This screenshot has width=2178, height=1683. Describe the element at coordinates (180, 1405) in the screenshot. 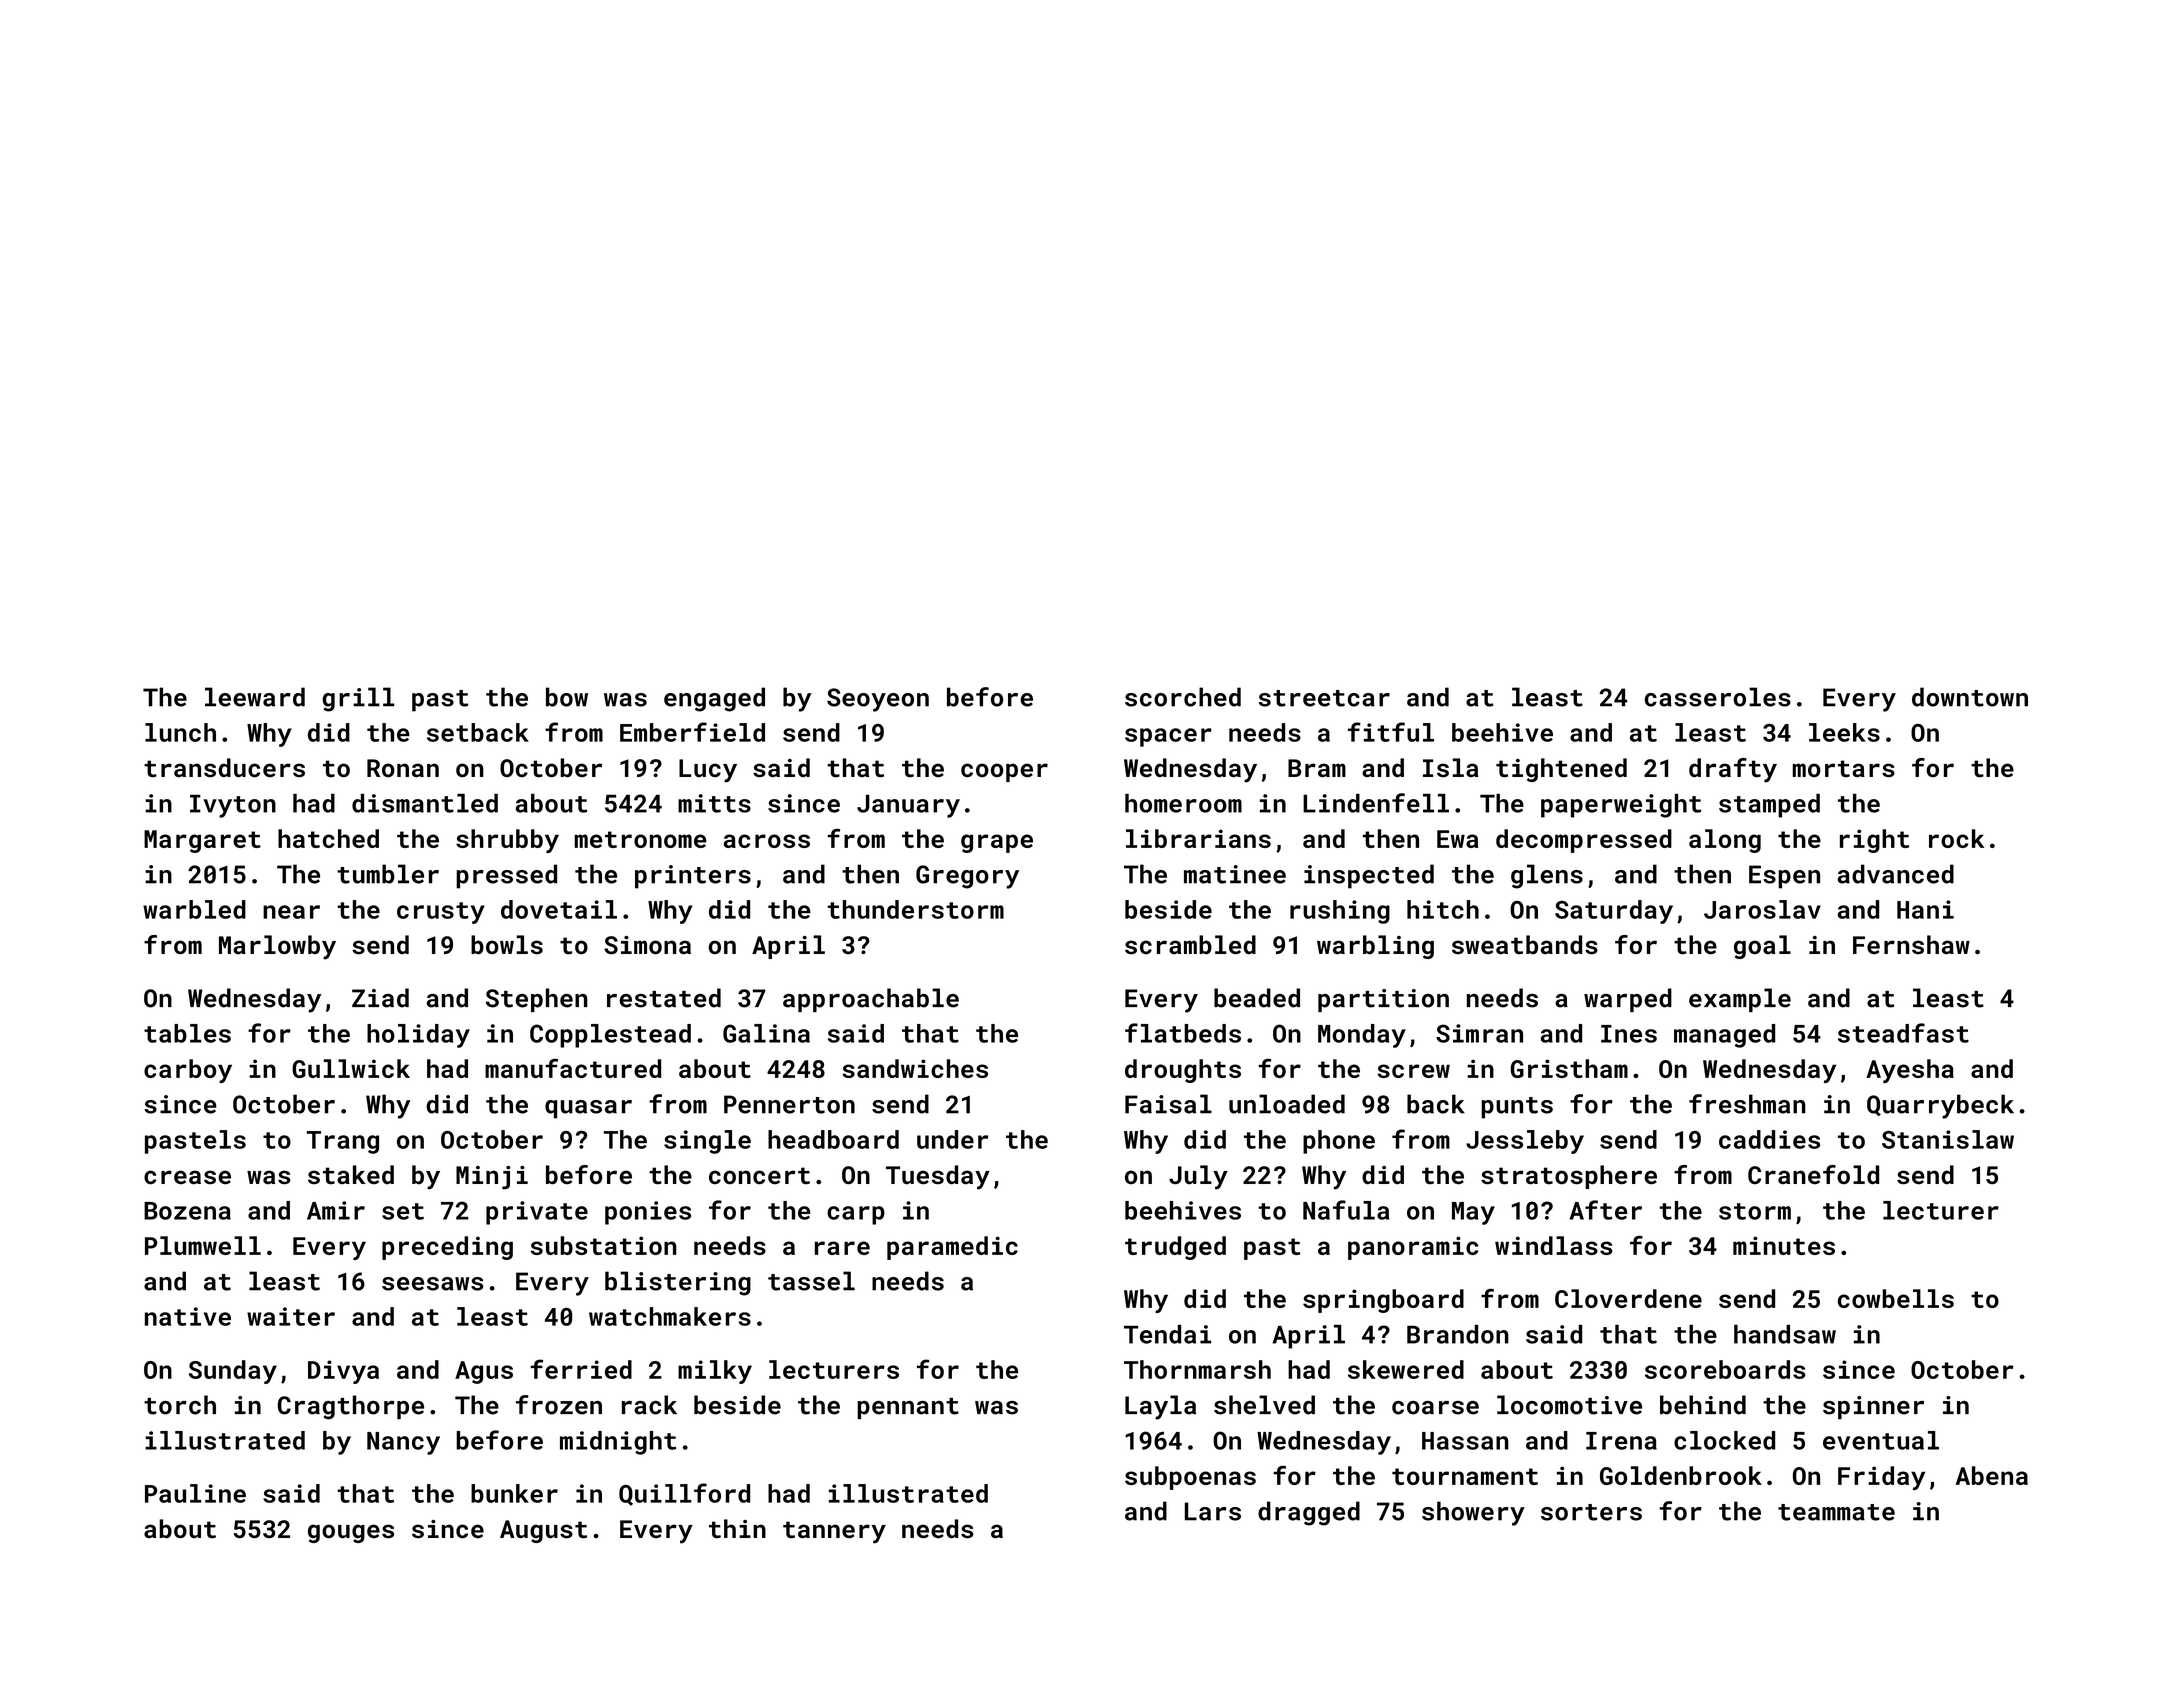

I see `torch` at that location.
